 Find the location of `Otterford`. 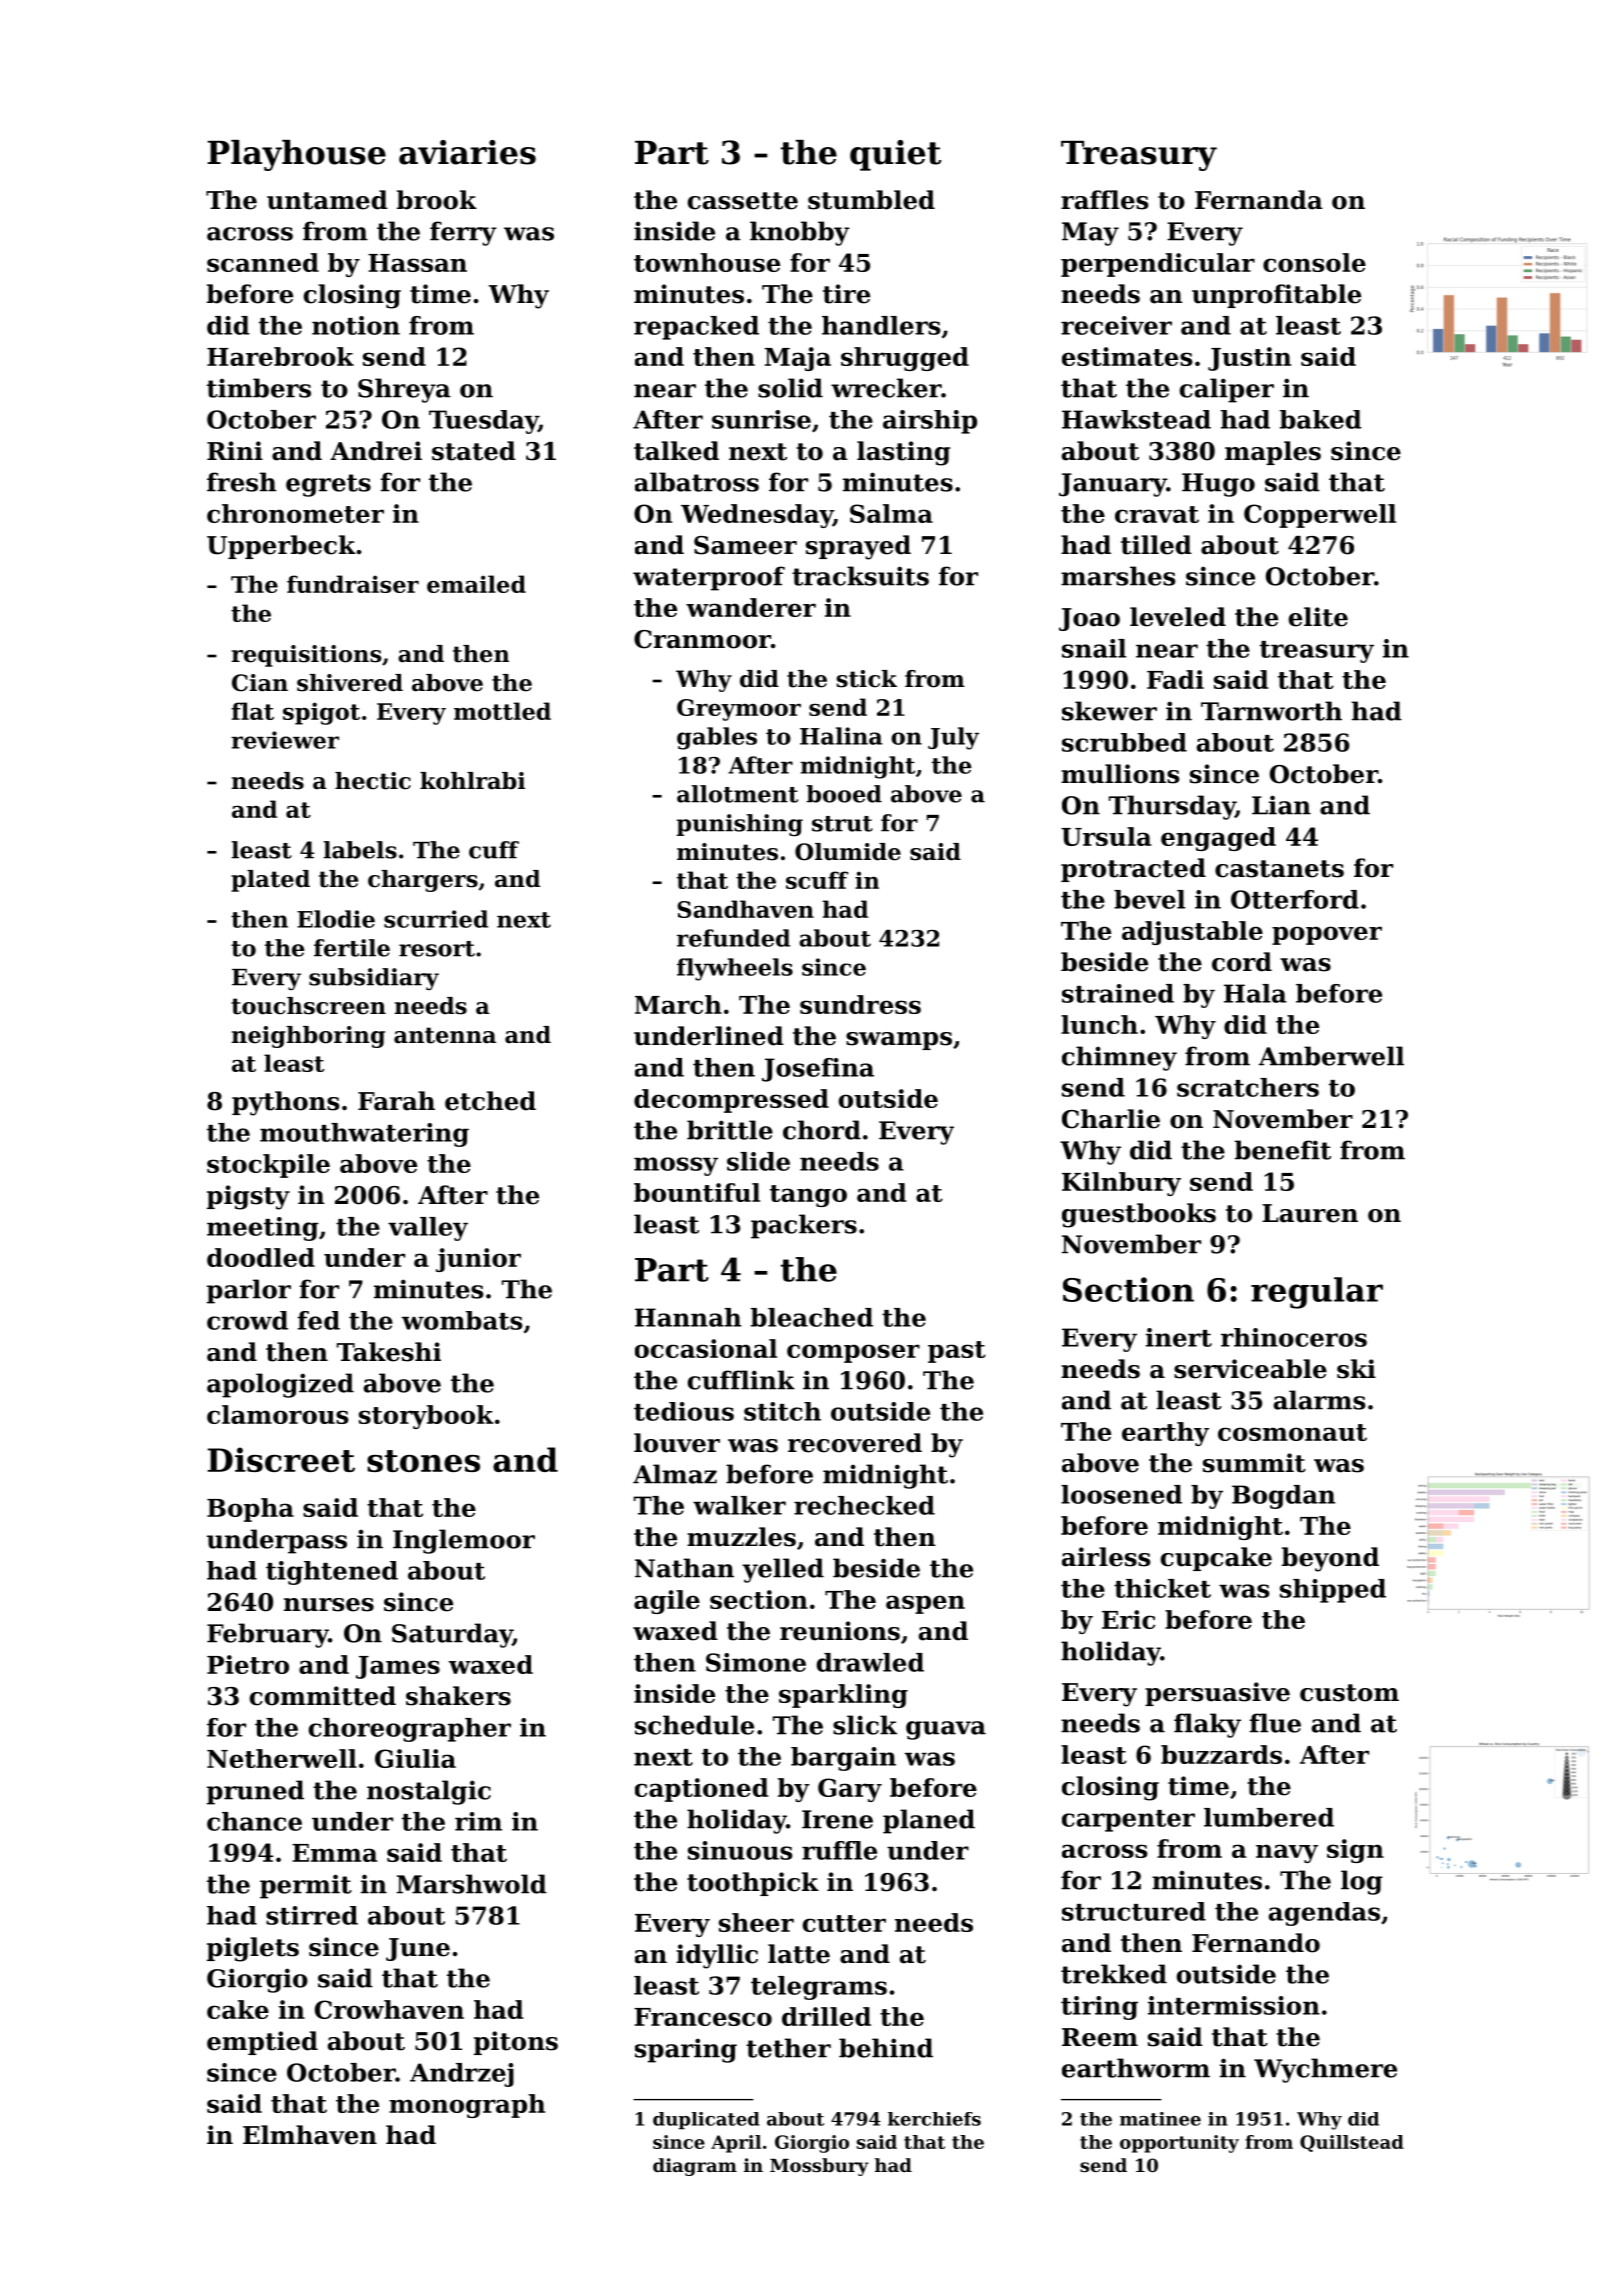

Otterford is located at coordinates (1295, 899).
